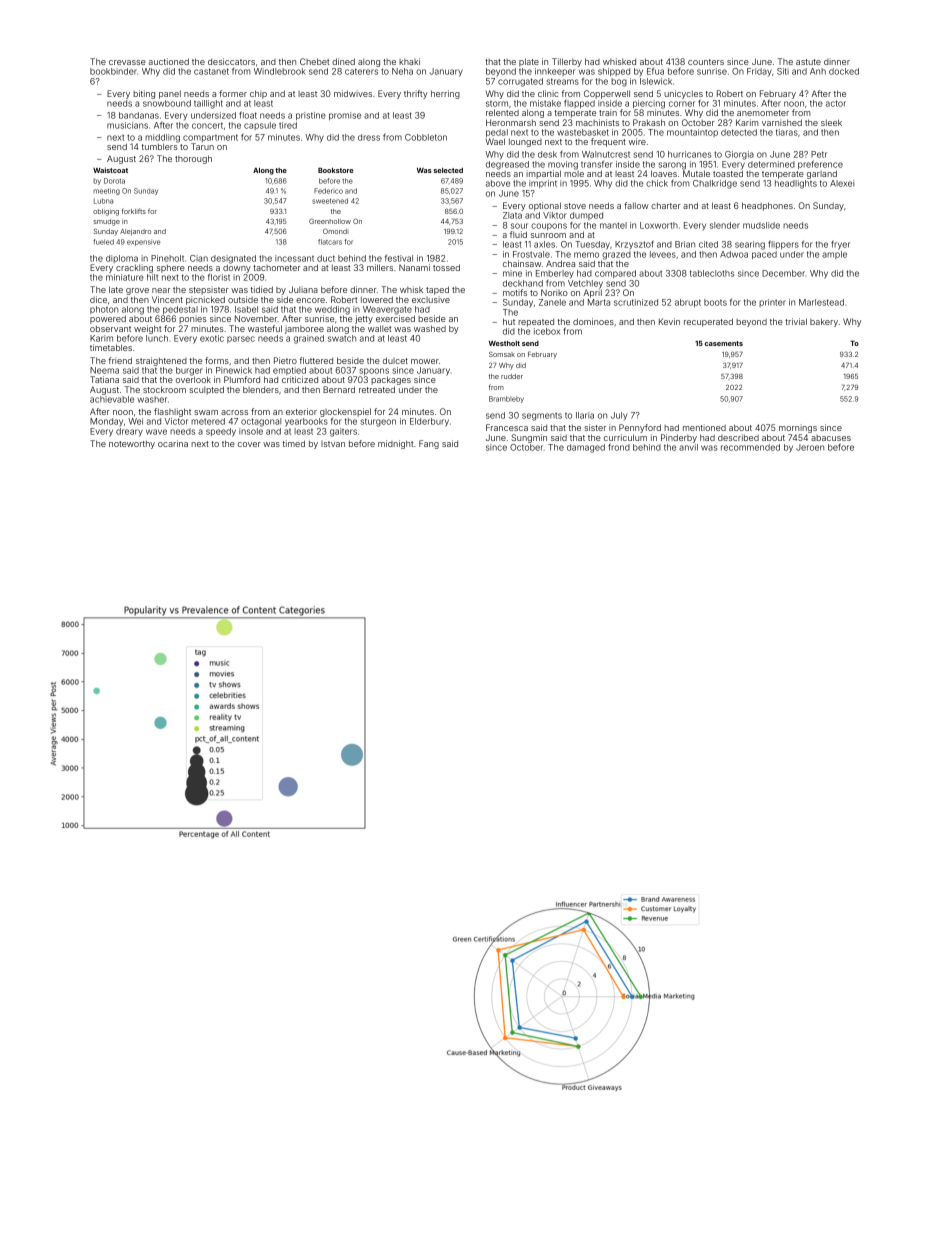  What do you see at coordinates (110, 328) in the document?
I see `observant` at bounding box center [110, 328].
